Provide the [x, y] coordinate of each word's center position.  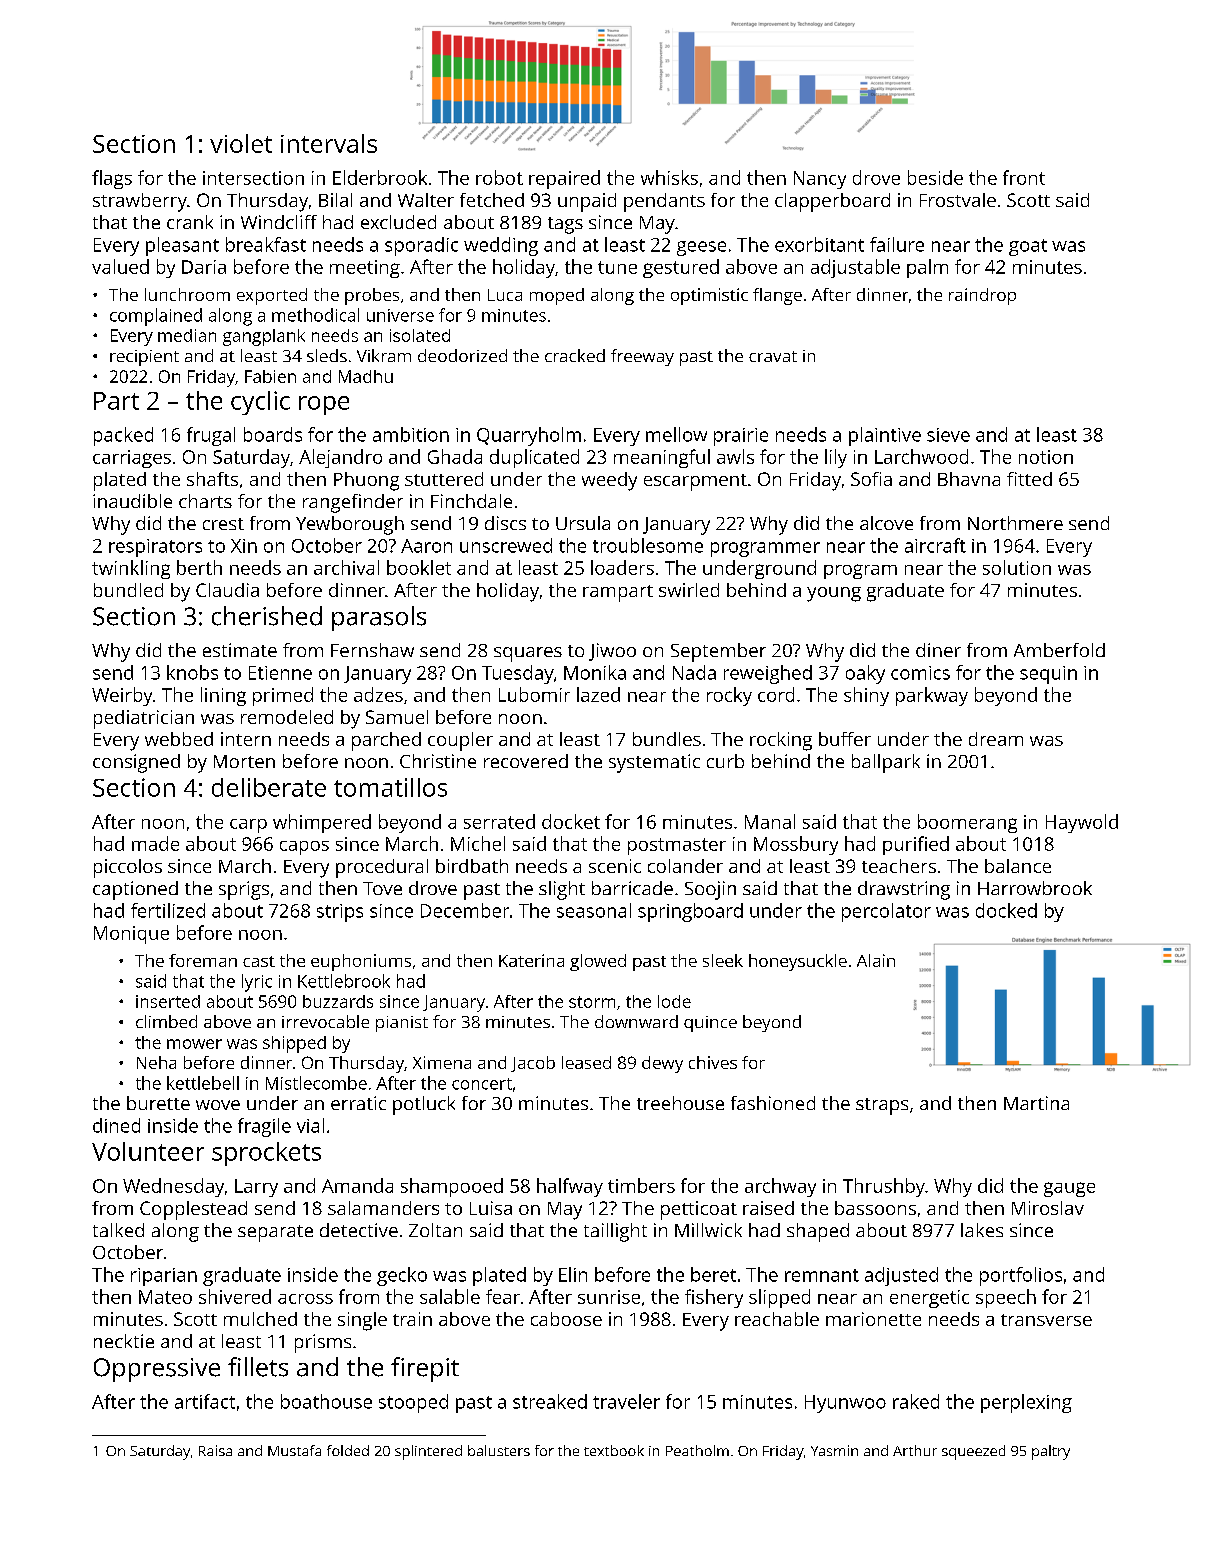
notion [1046, 457]
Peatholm [697, 1450]
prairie [741, 437]
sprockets [266, 1154]
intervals [329, 143]
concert [482, 1084]
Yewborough [350, 525]
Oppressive [157, 1370]
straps [882, 1106]
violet [241, 143]
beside [935, 177]
